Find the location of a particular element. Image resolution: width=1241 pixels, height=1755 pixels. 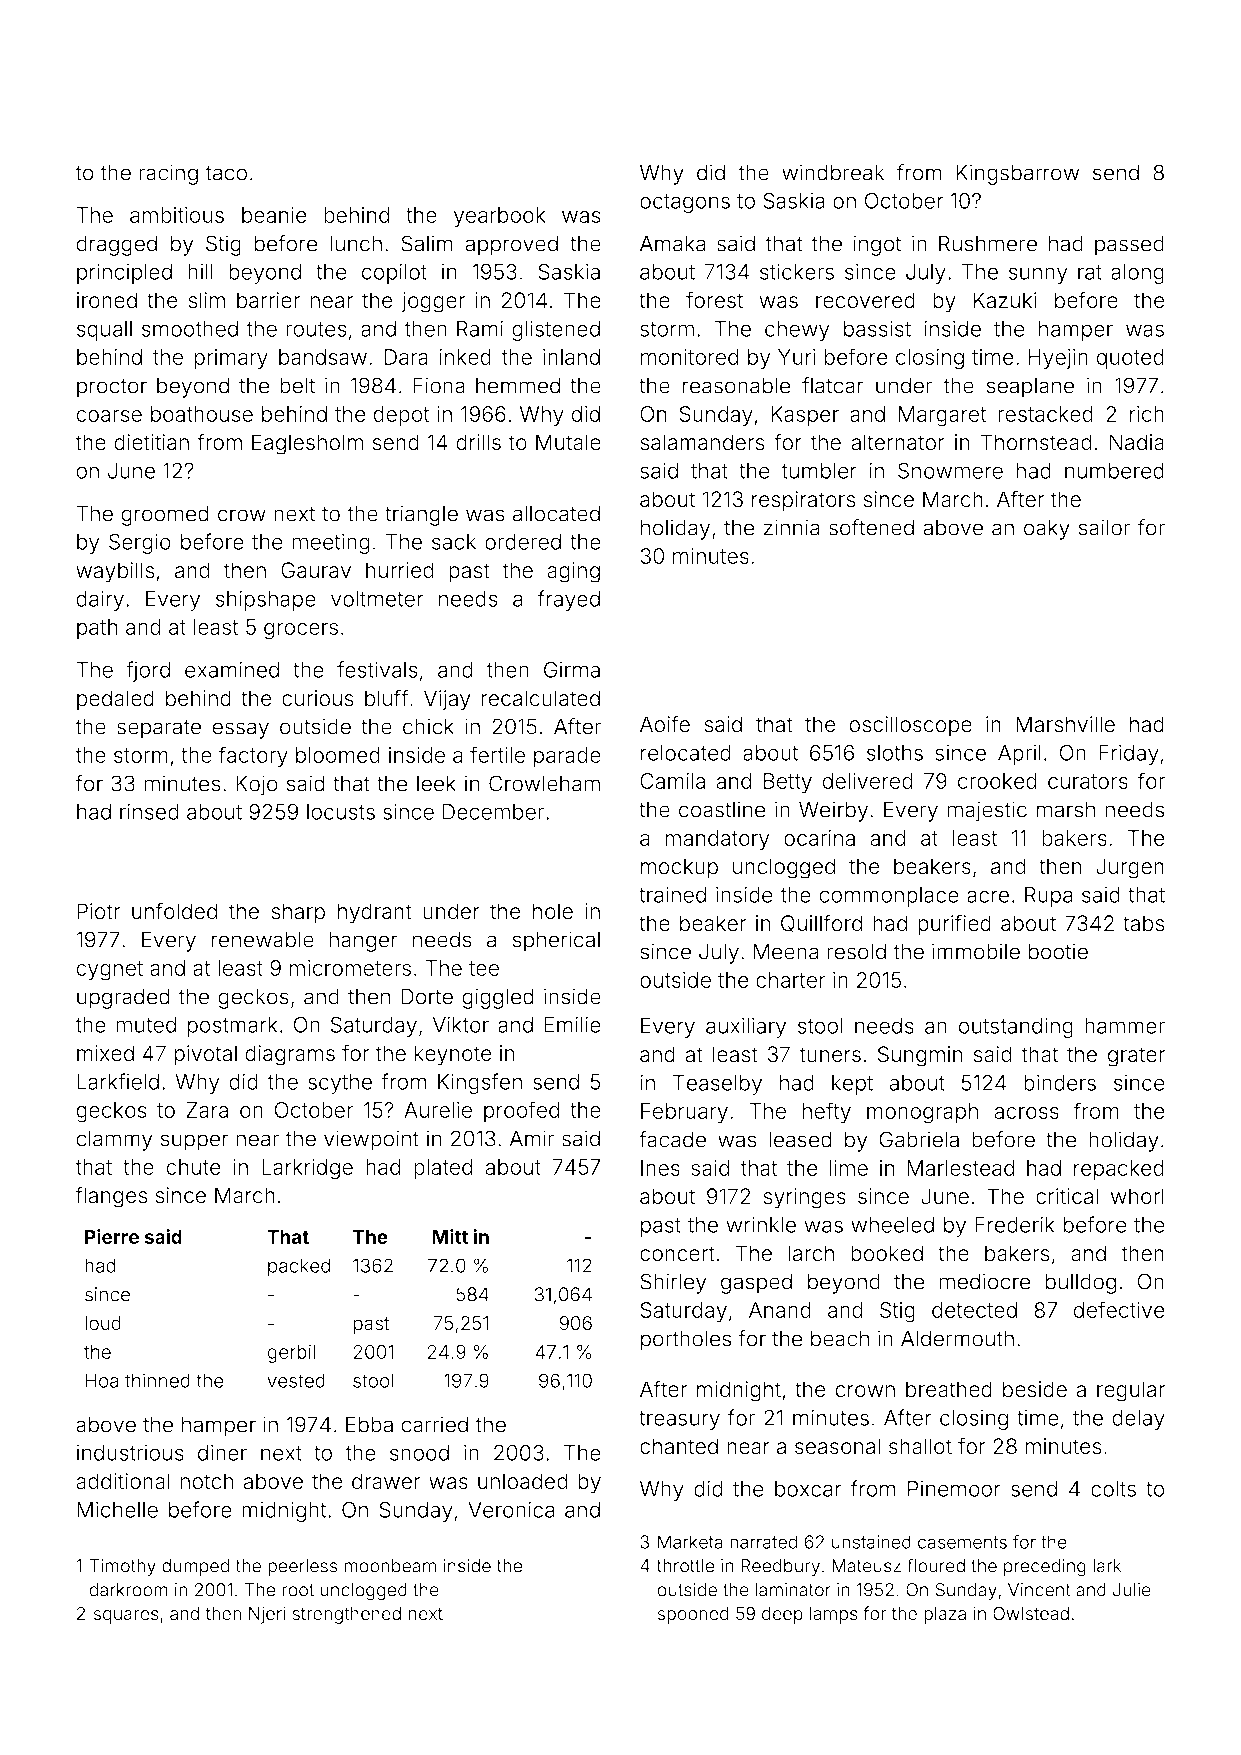

hydrant is located at coordinates (375, 913).
